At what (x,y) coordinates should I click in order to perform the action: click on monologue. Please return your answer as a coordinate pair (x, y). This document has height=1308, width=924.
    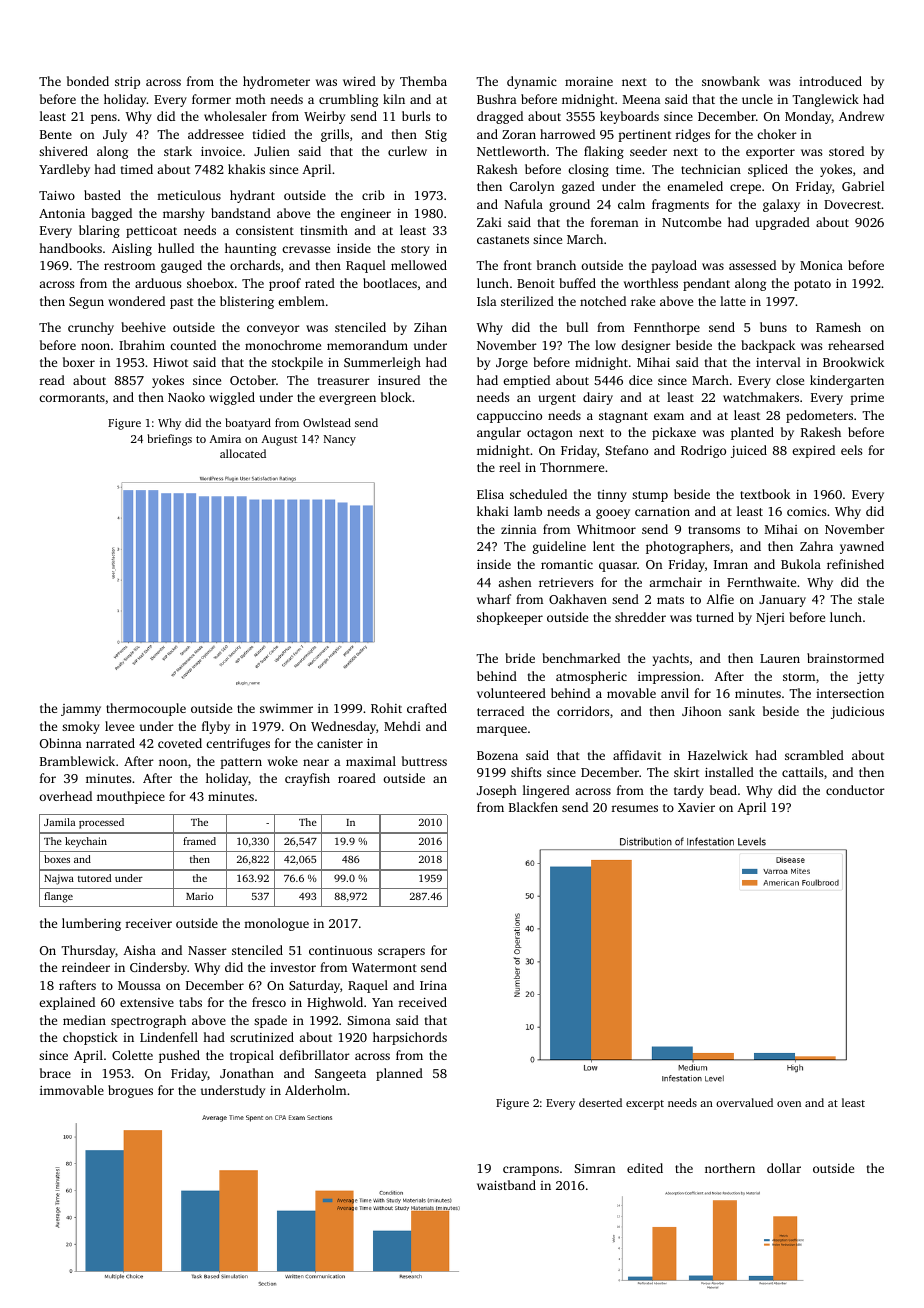
    Looking at the image, I should click on (276, 924).
